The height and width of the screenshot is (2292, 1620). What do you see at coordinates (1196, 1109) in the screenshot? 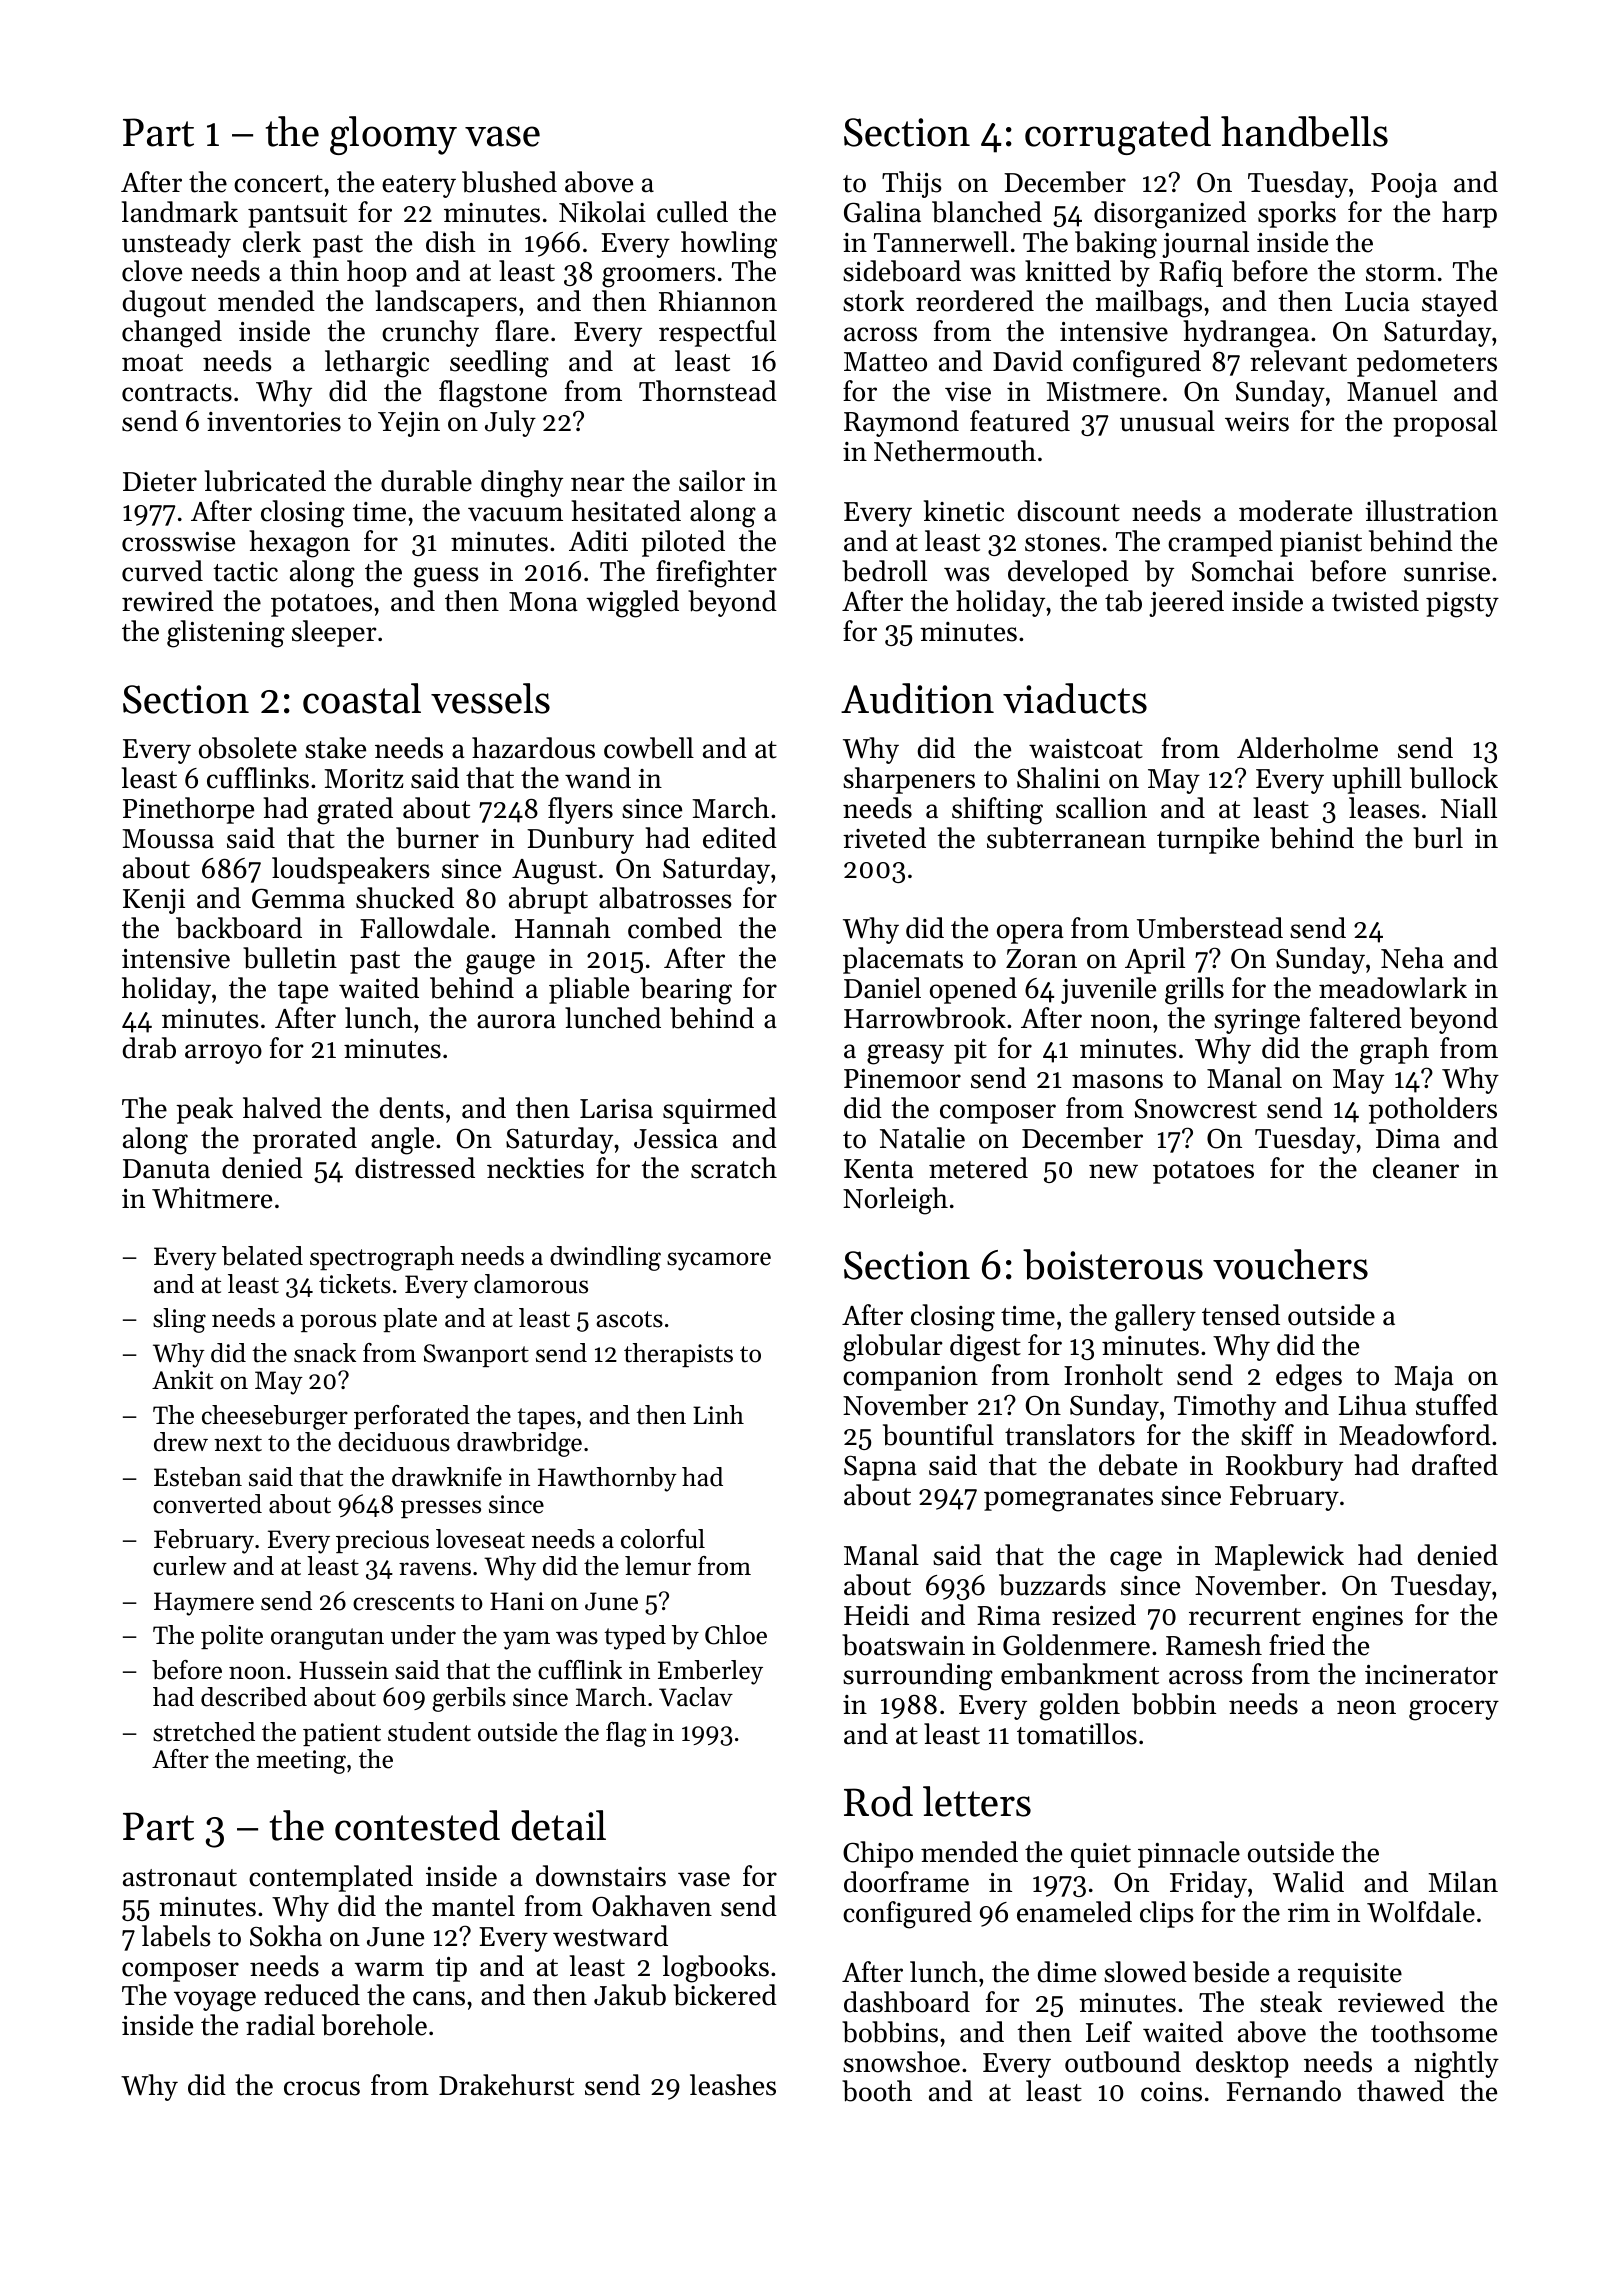
I see `Snowcrest` at bounding box center [1196, 1109].
